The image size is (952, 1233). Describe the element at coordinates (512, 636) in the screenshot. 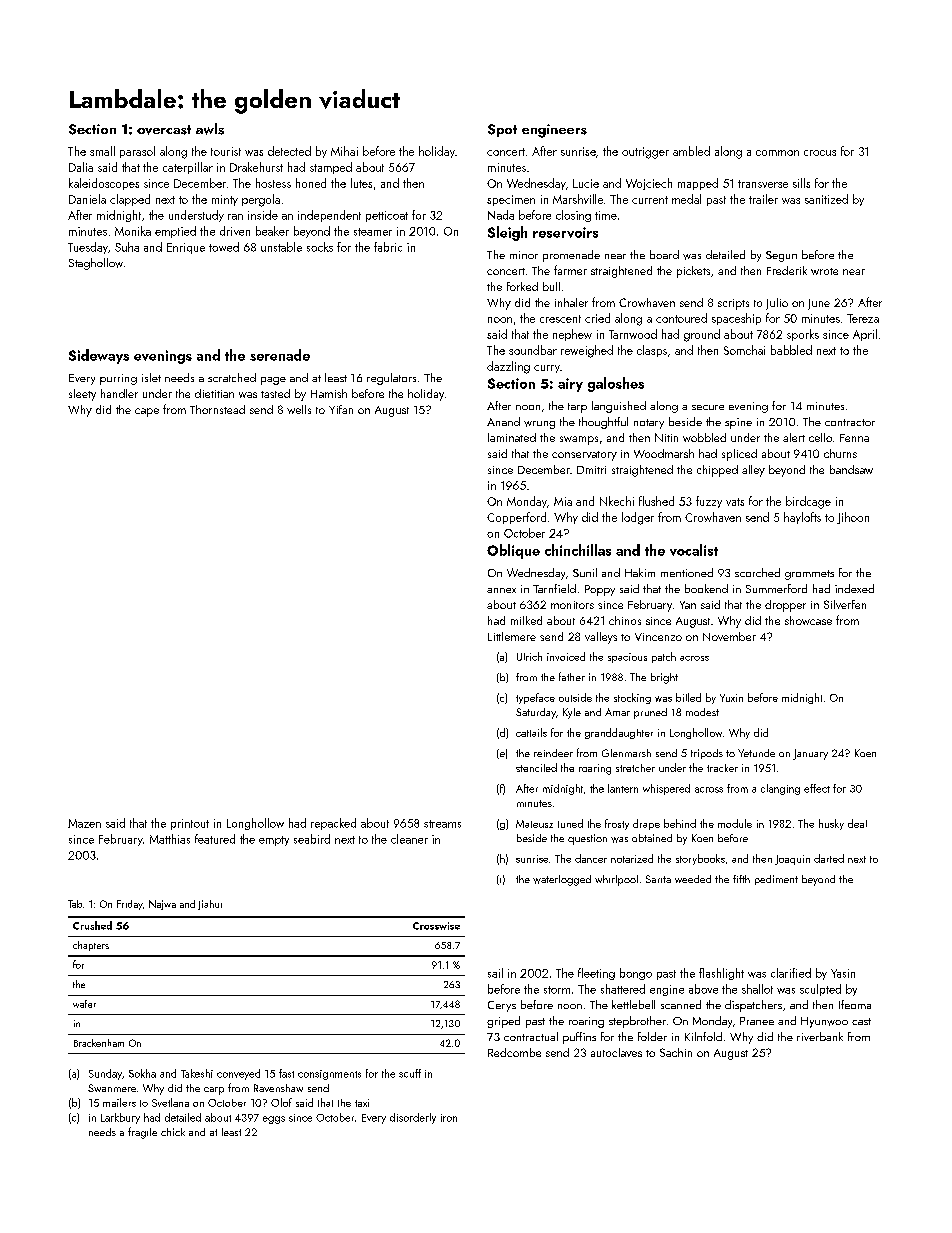

I see `Littlemere` at that location.
